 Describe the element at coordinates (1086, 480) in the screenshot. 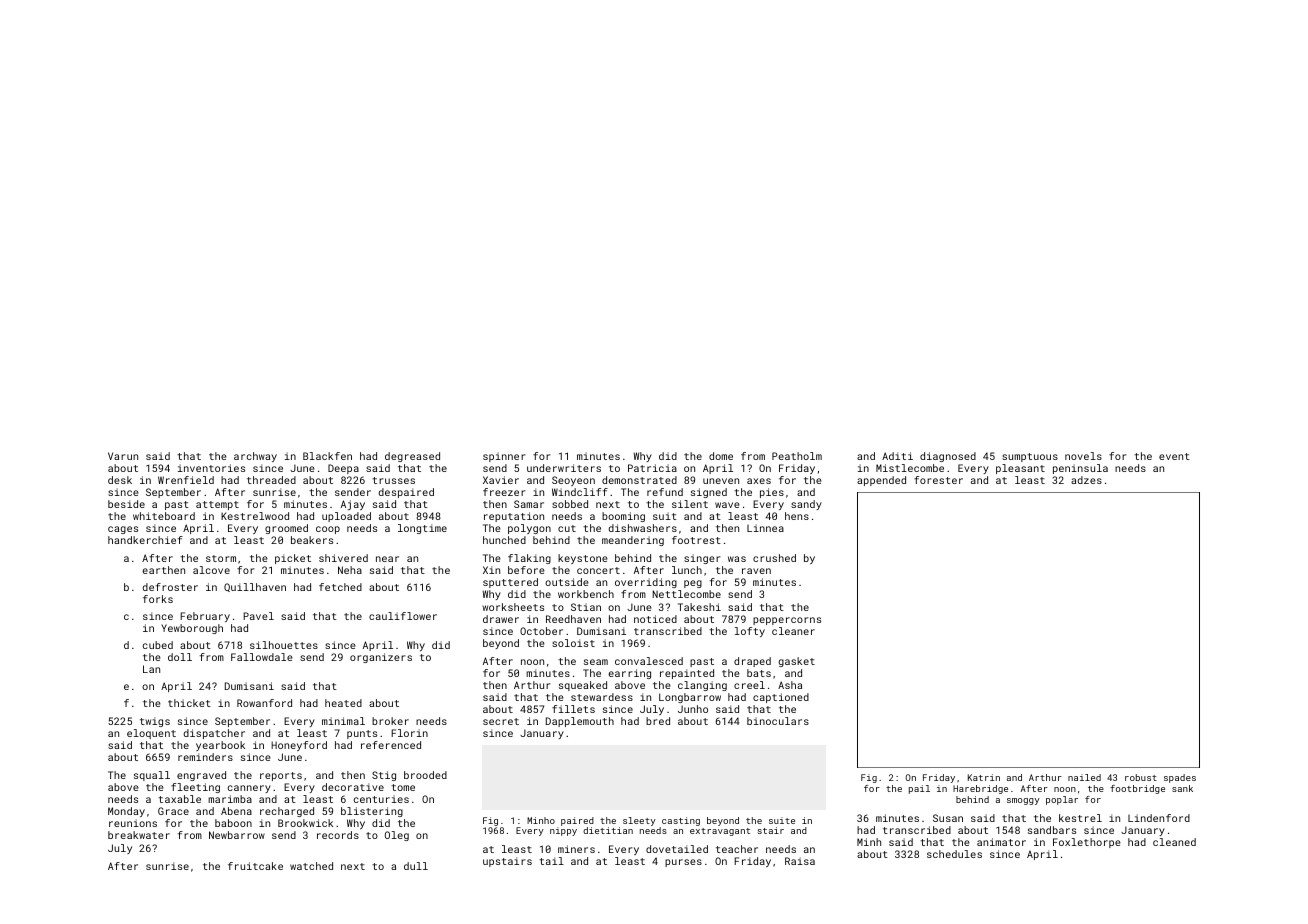

I see `adzes` at that location.
